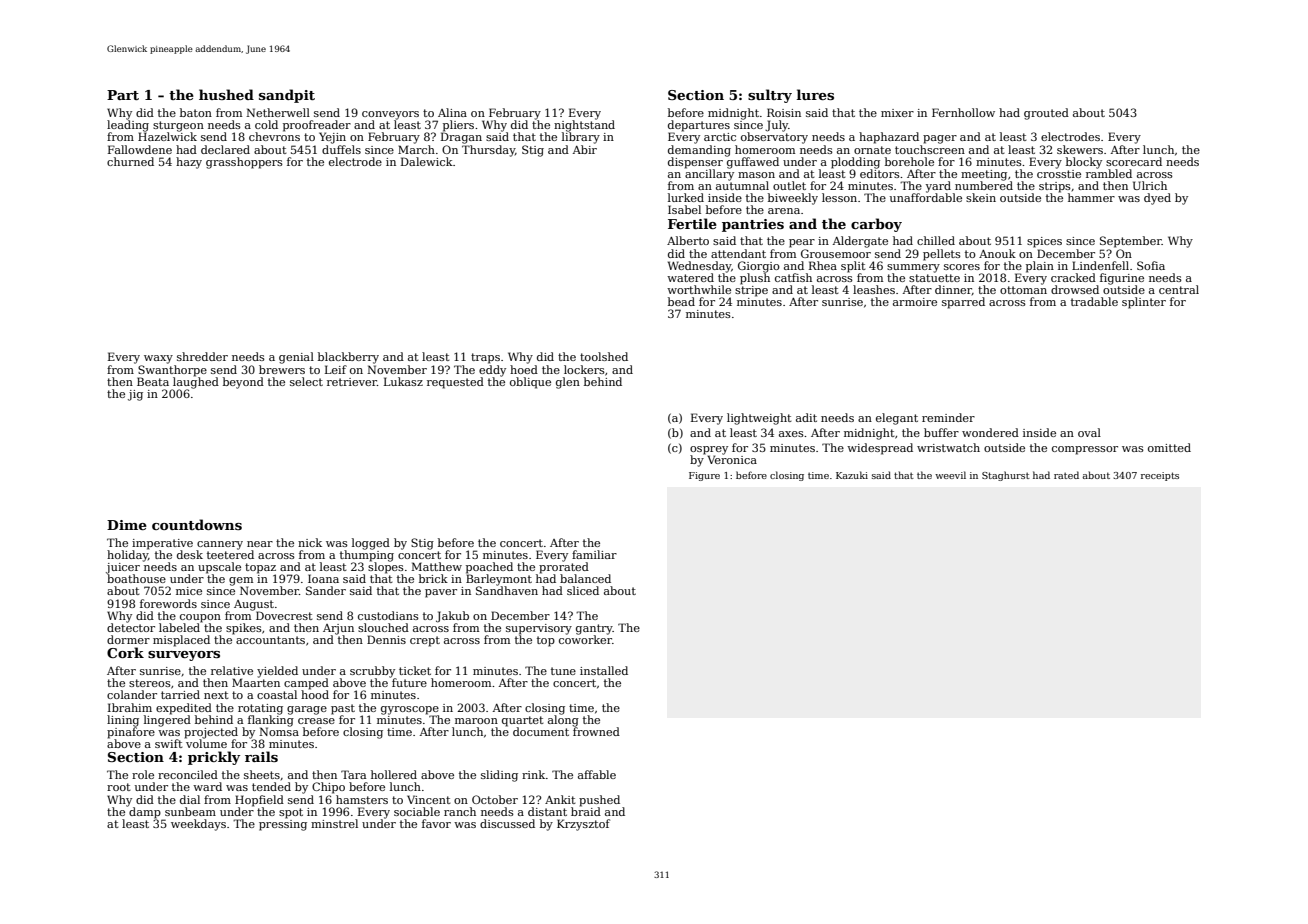  Describe the element at coordinates (963, 112) in the image. I see `Fernhollow` at that location.
